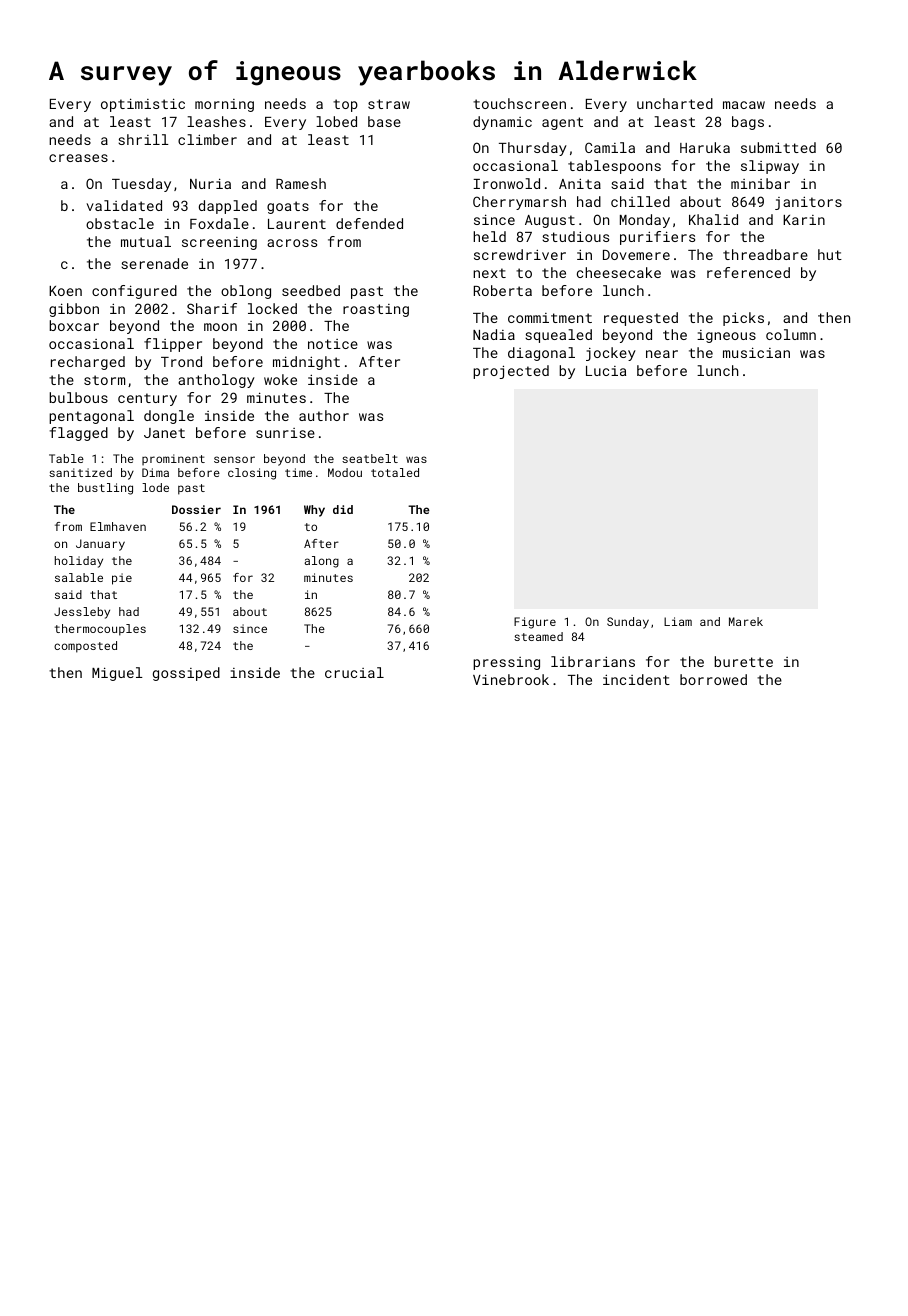  What do you see at coordinates (143, 105) in the screenshot?
I see `optimistic` at bounding box center [143, 105].
